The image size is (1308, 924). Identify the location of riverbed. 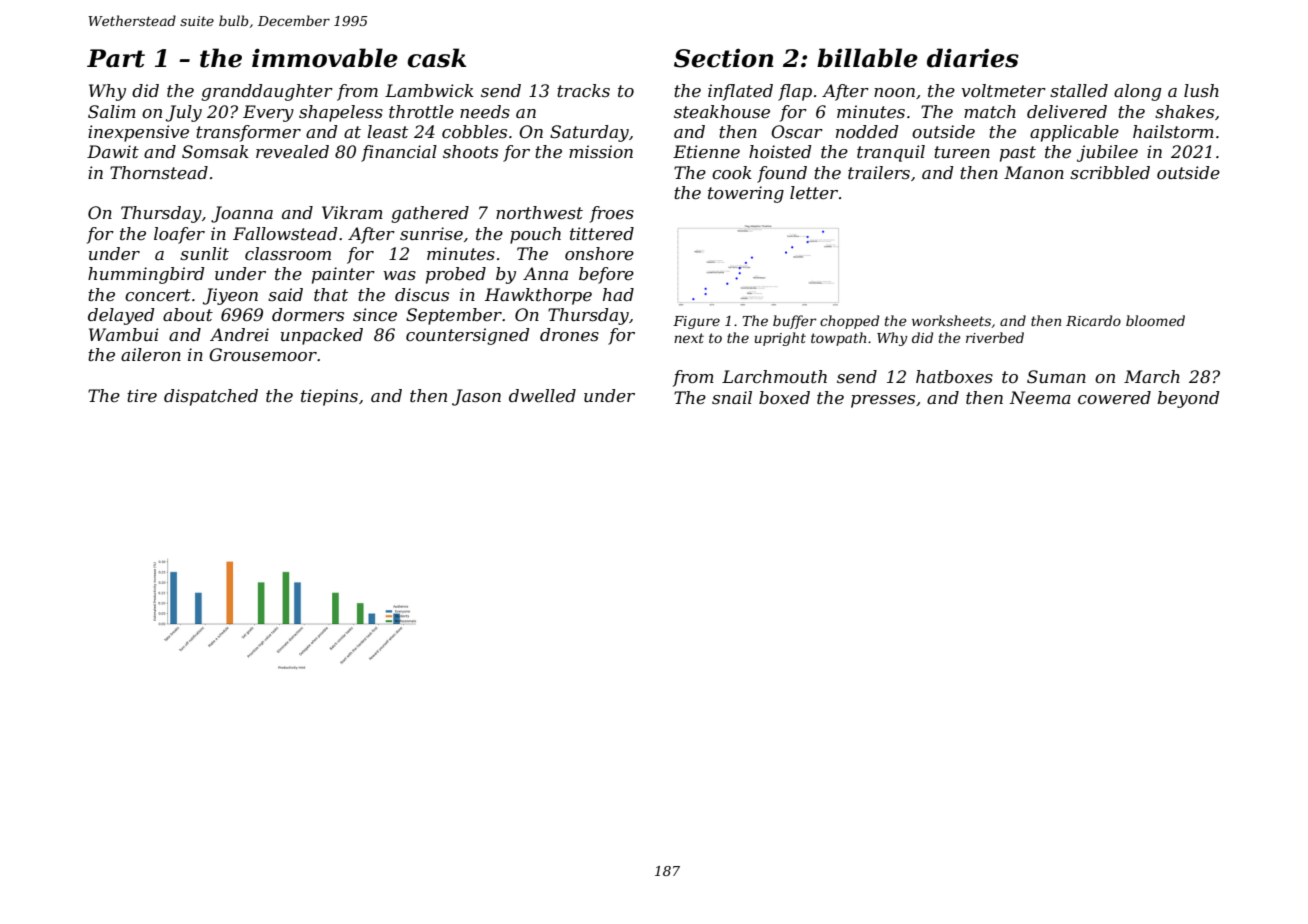
(995, 337).
